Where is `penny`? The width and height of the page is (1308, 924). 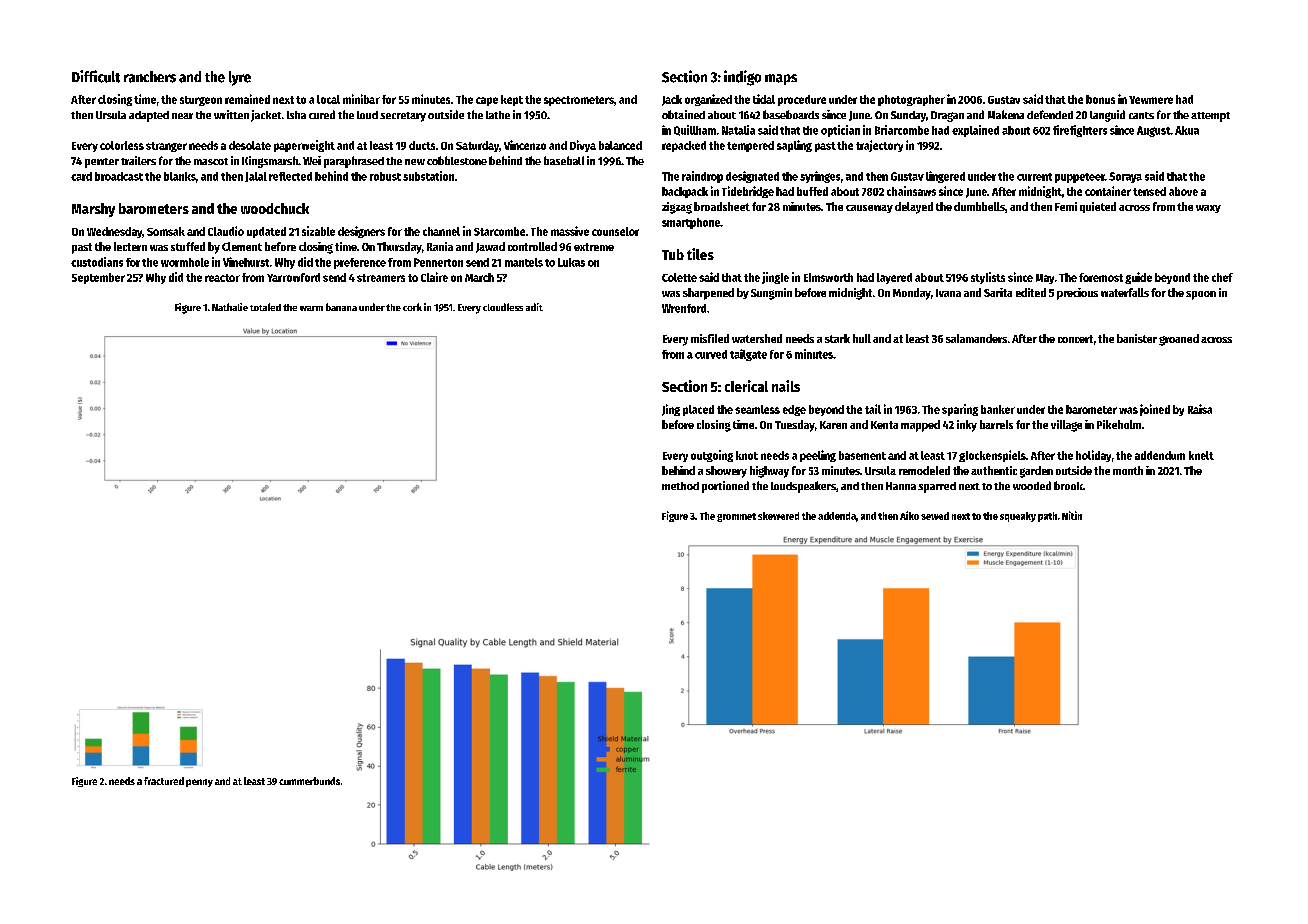 penny is located at coordinates (199, 783).
